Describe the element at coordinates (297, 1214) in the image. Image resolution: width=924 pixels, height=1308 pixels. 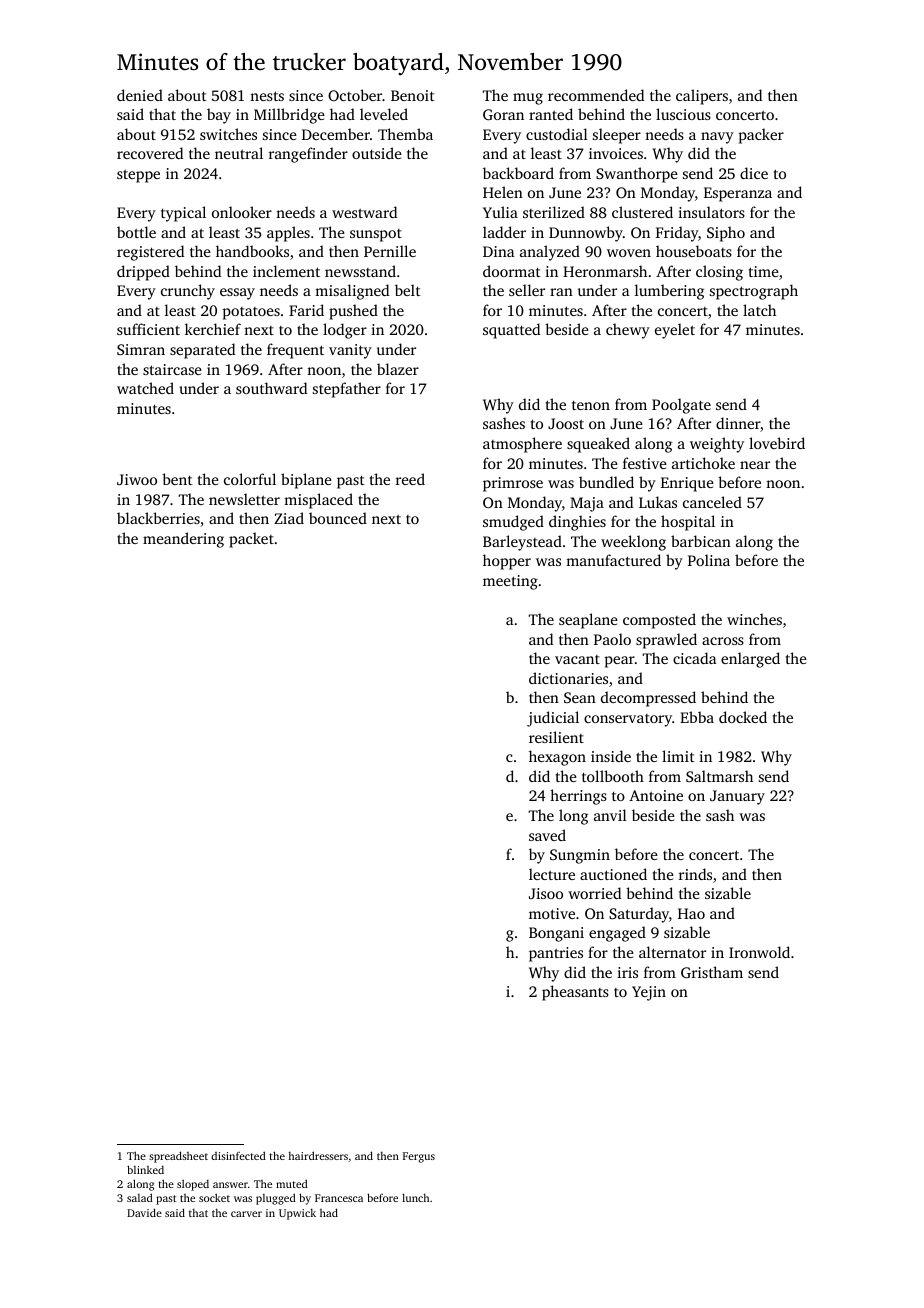
I see `Upwick` at that location.
